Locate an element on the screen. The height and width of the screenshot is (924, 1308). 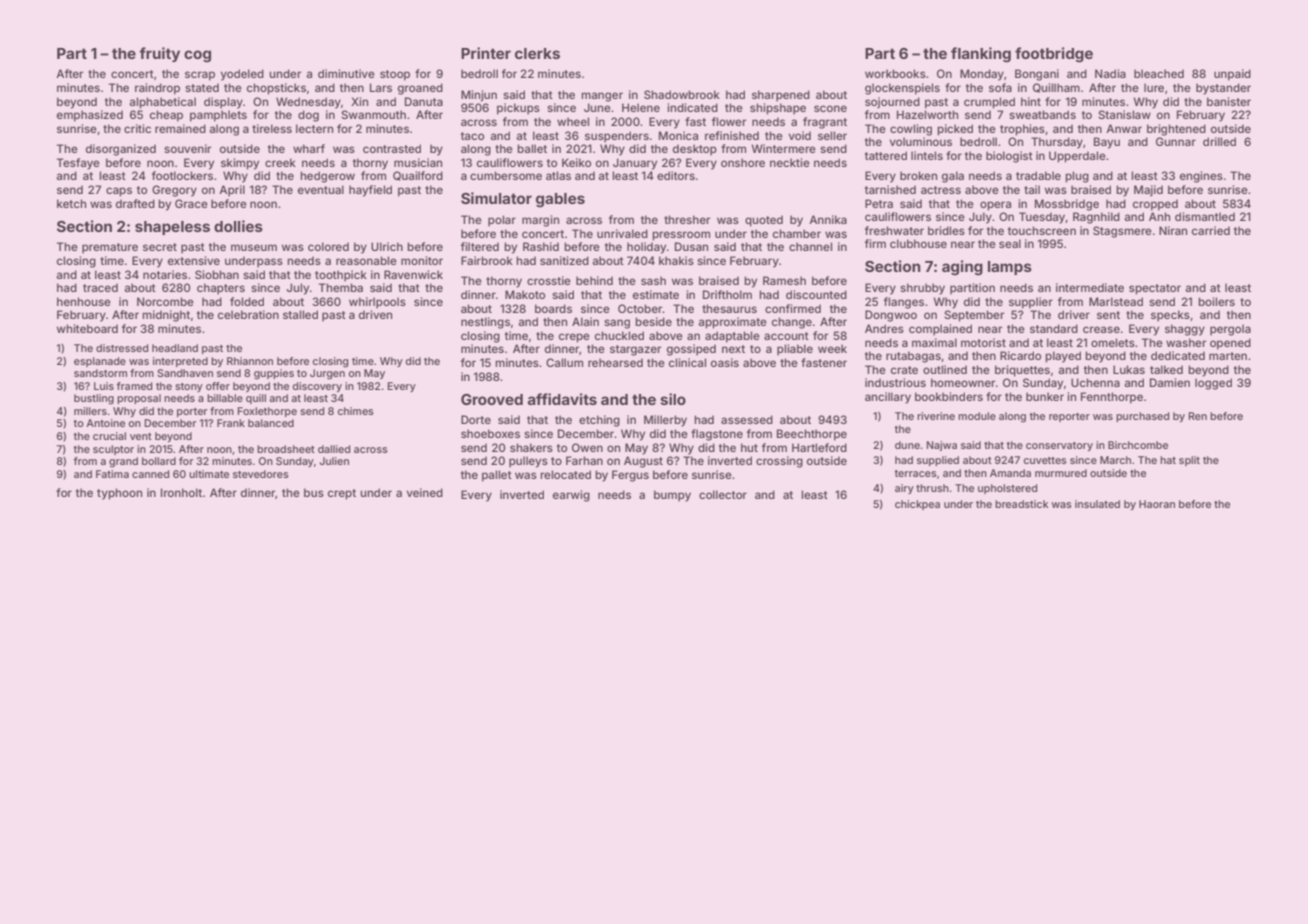
flanking is located at coordinates (981, 55).
